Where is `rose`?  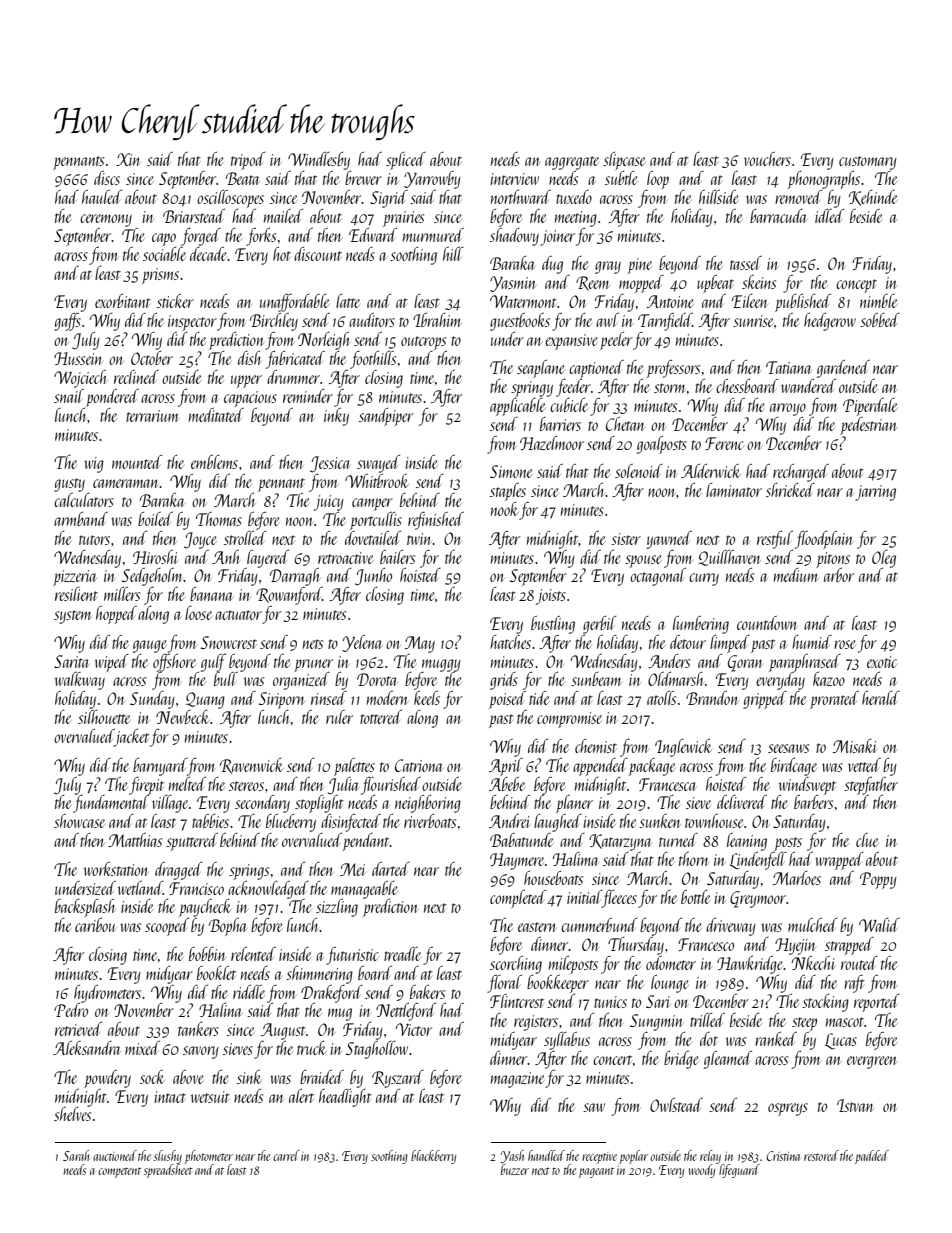
rose is located at coordinates (845, 644).
